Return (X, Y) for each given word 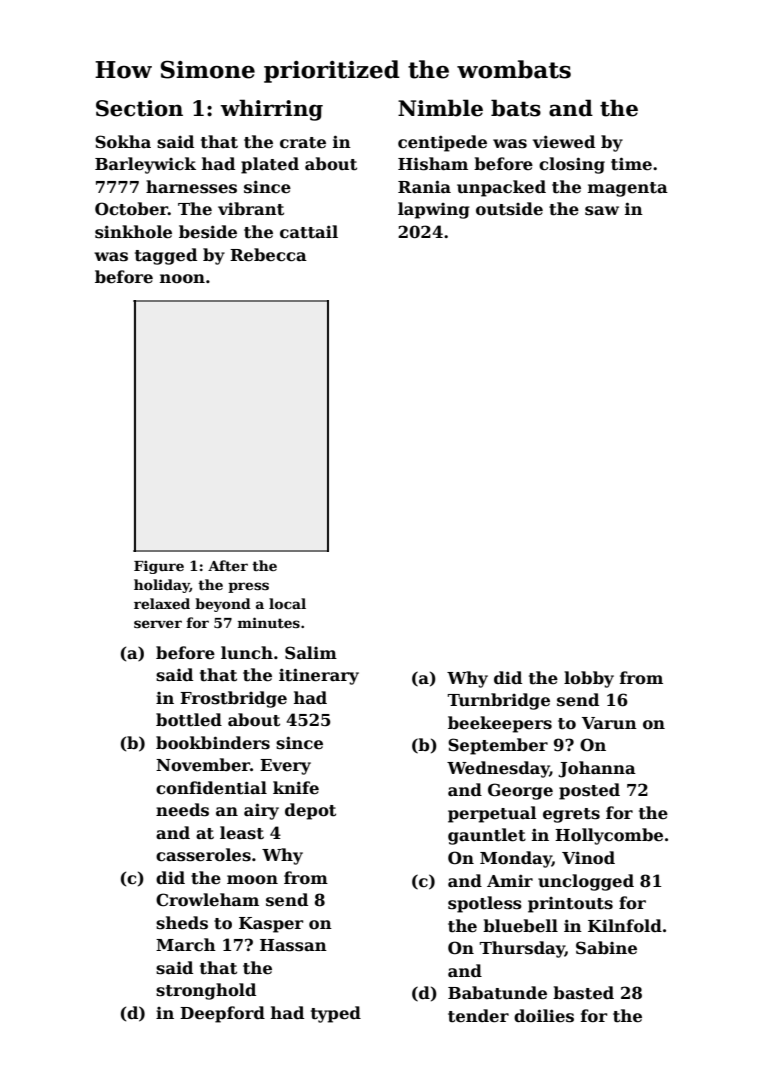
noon (182, 279)
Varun (609, 723)
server (158, 624)
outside (509, 209)
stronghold (206, 991)
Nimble (440, 108)
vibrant (251, 209)
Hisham (433, 164)
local (287, 603)
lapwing (434, 210)
